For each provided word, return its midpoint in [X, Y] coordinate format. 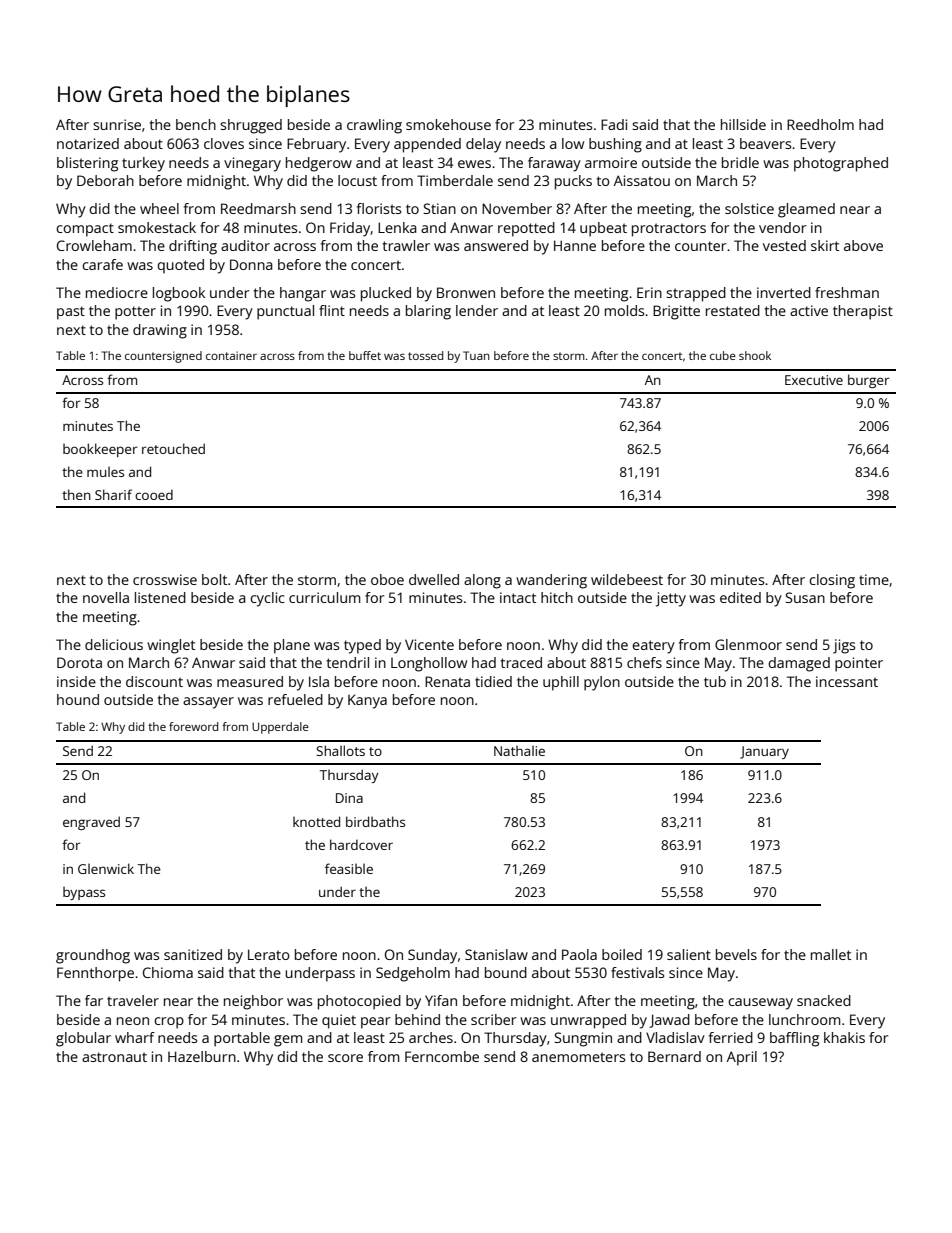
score [345, 1058]
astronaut [114, 1057]
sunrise [117, 124]
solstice [749, 208]
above [863, 245]
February [316, 145]
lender [477, 310]
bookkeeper [100, 450]
